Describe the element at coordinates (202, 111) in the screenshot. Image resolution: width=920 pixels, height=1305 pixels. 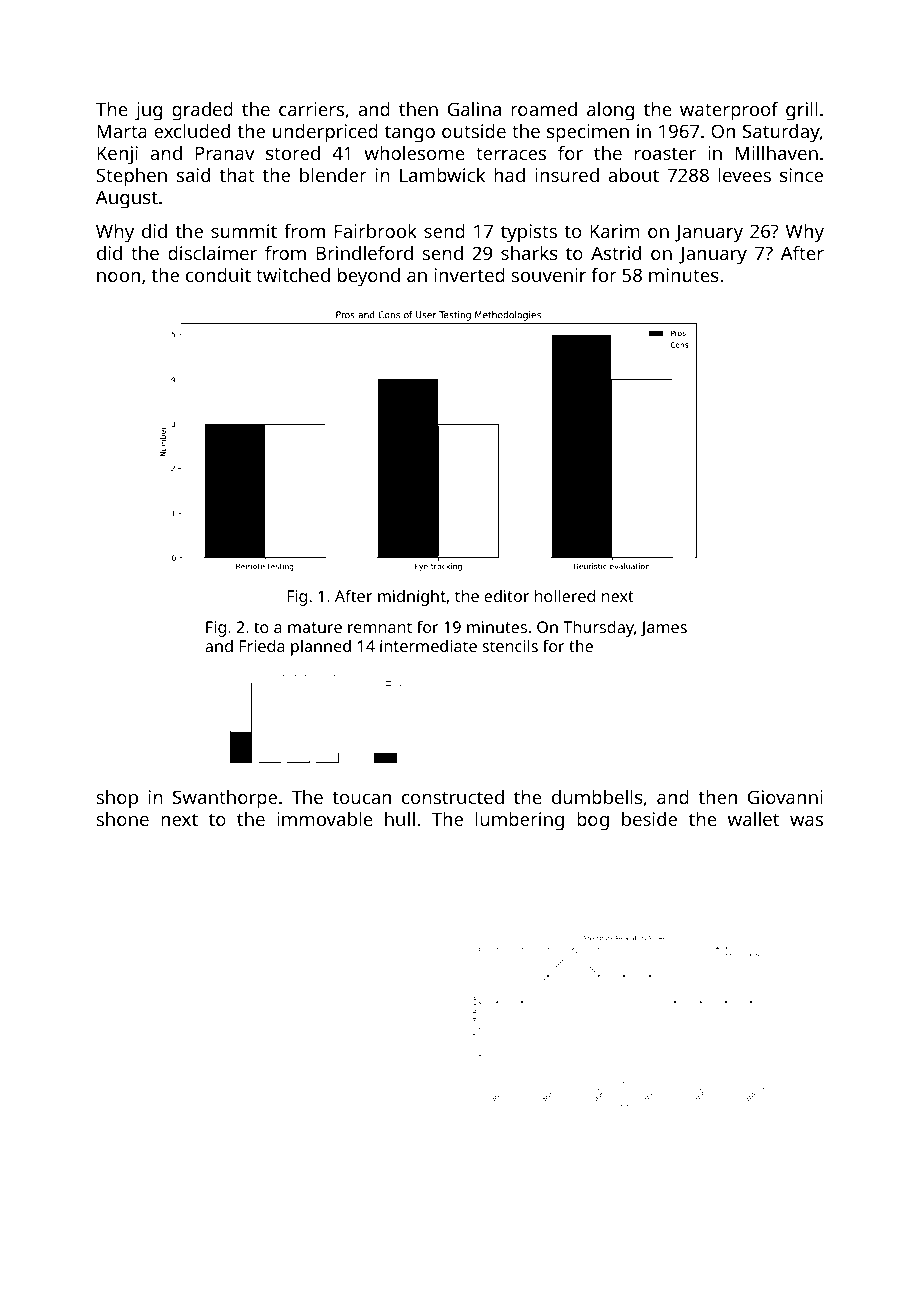
I see `graded` at that location.
